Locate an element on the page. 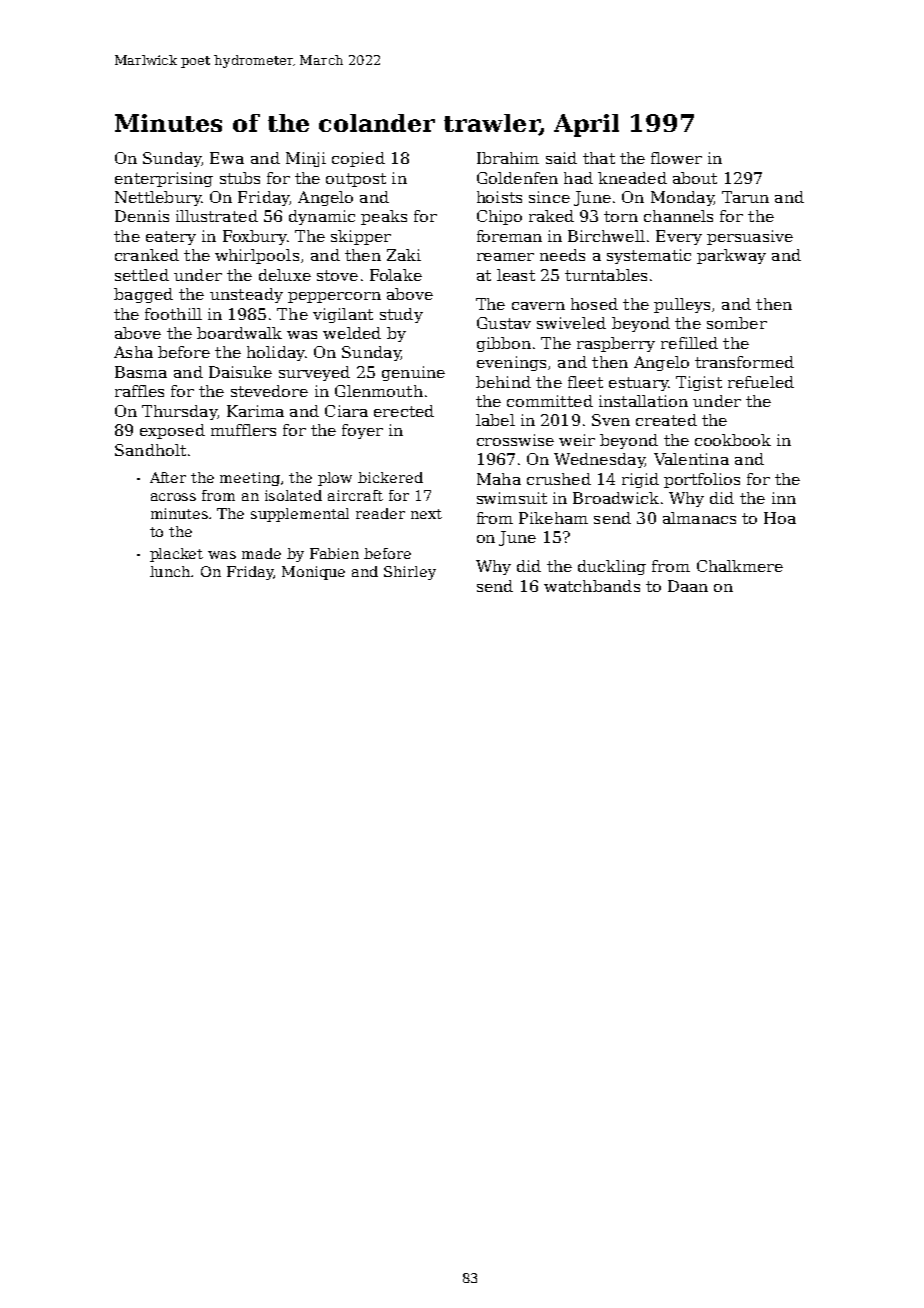 This page has width=924, height=1308. Monday is located at coordinates (682, 198).
